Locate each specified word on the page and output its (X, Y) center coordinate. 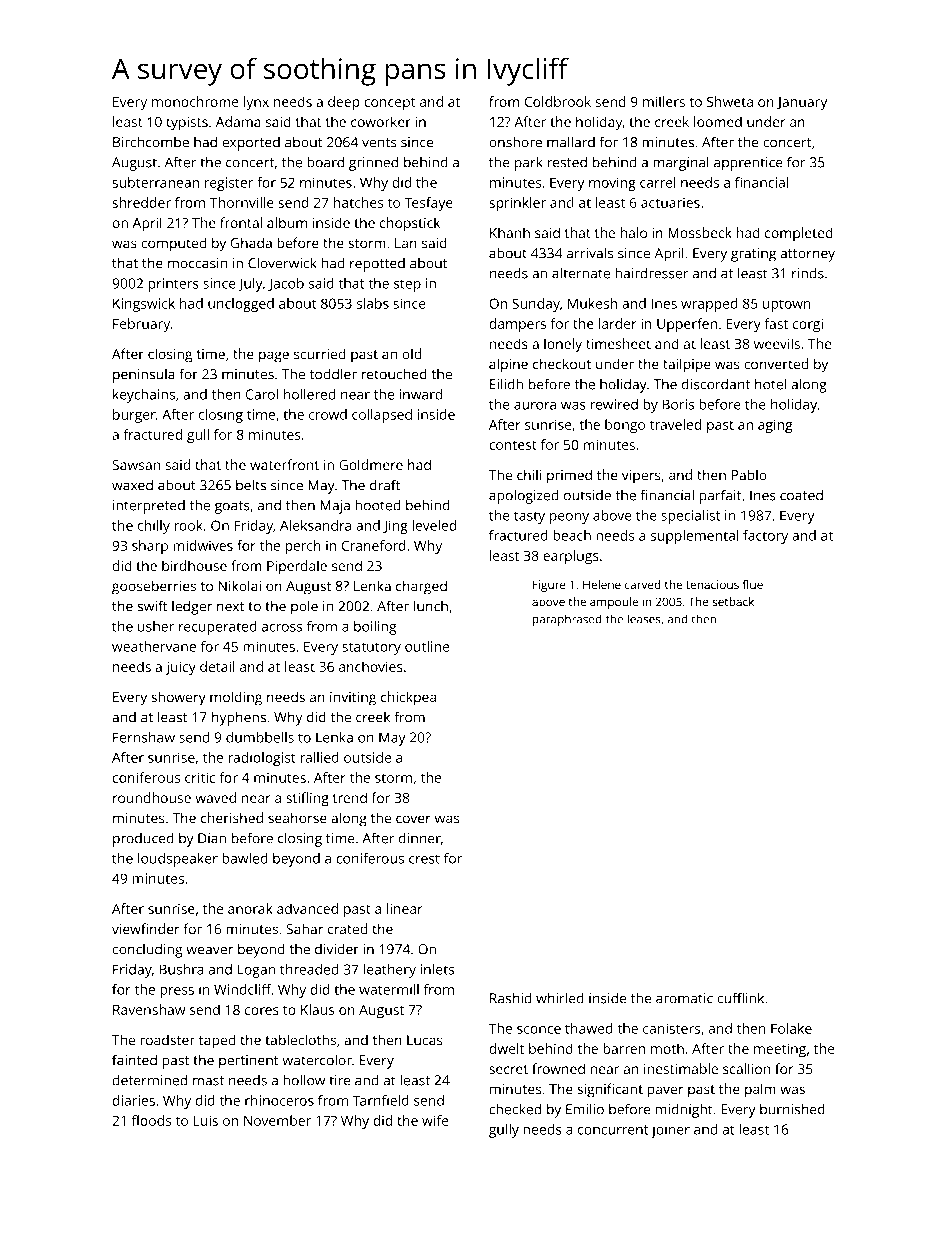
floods (151, 1120)
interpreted (149, 507)
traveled (675, 424)
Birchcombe (151, 142)
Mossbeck (700, 232)
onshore (515, 142)
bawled (245, 858)
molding (236, 698)
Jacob (286, 284)
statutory (371, 648)
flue (753, 584)
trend (350, 797)
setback (733, 601)
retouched (394, 374)
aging (775, 426)
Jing (395, 527)
